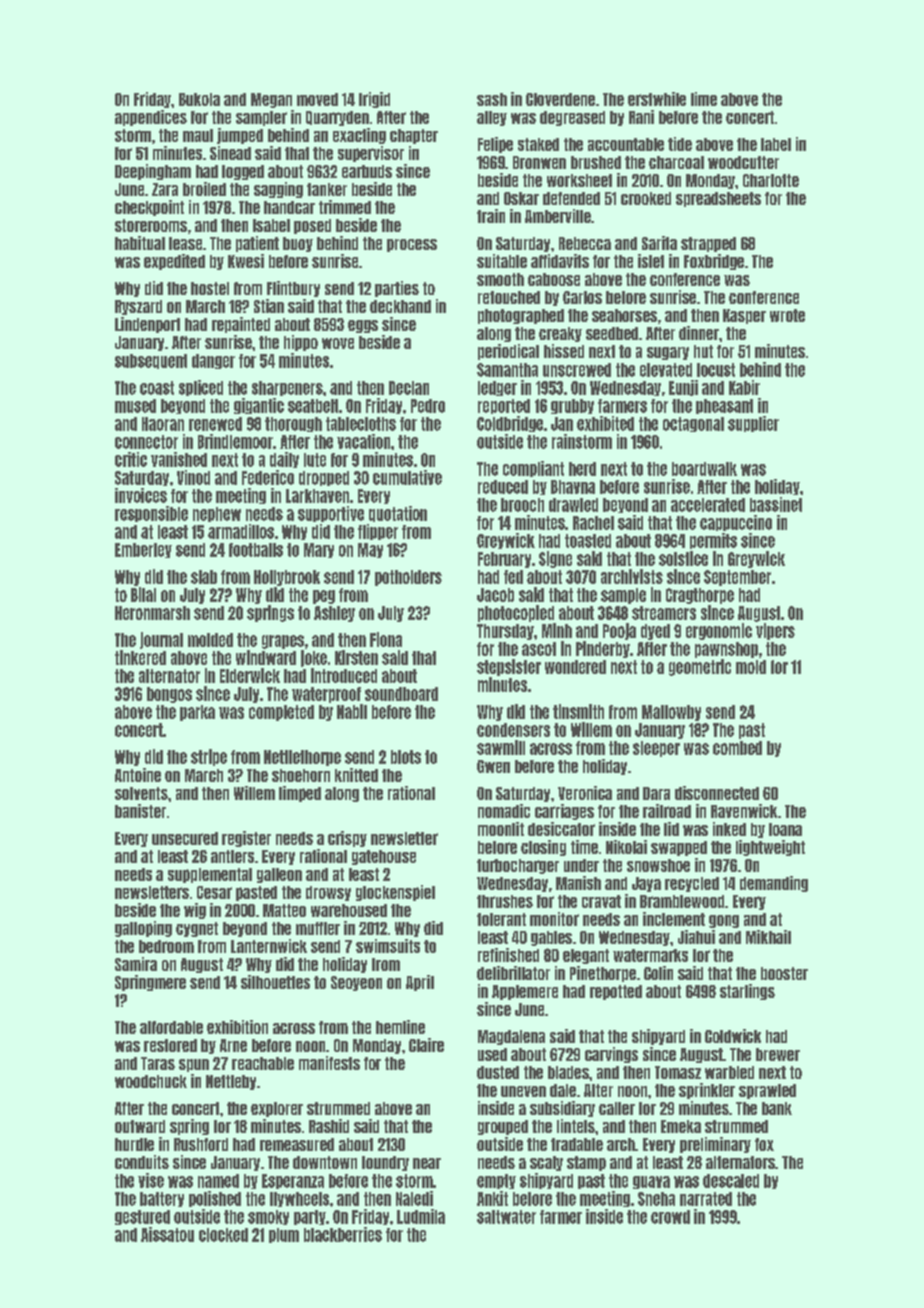 This image has height=1308, width=924. Describe the element at coordinates (223, 1235) in the image. I see `clocked` at that location.
